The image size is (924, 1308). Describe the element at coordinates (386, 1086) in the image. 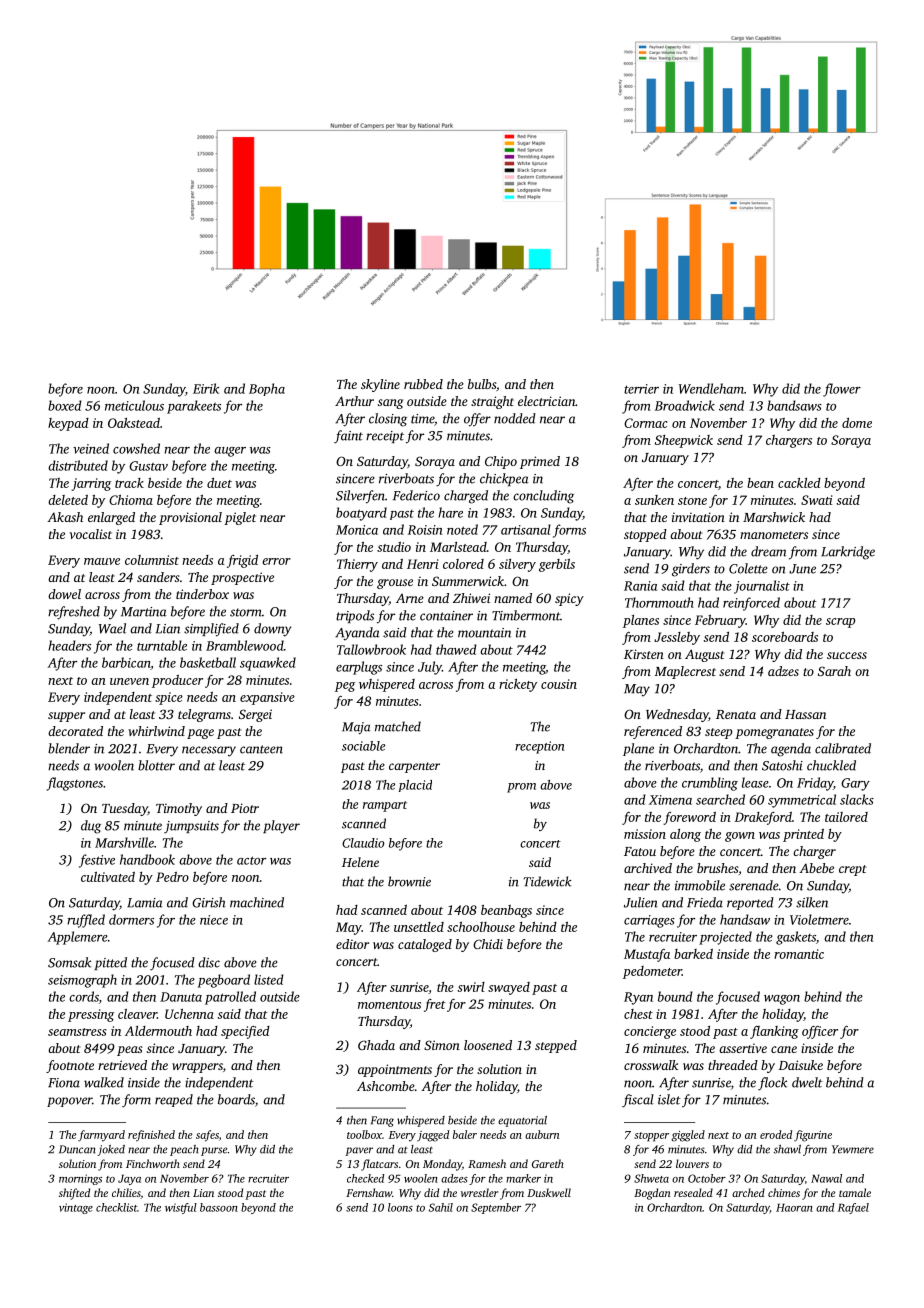

I see `Ashcombe` at that location.
